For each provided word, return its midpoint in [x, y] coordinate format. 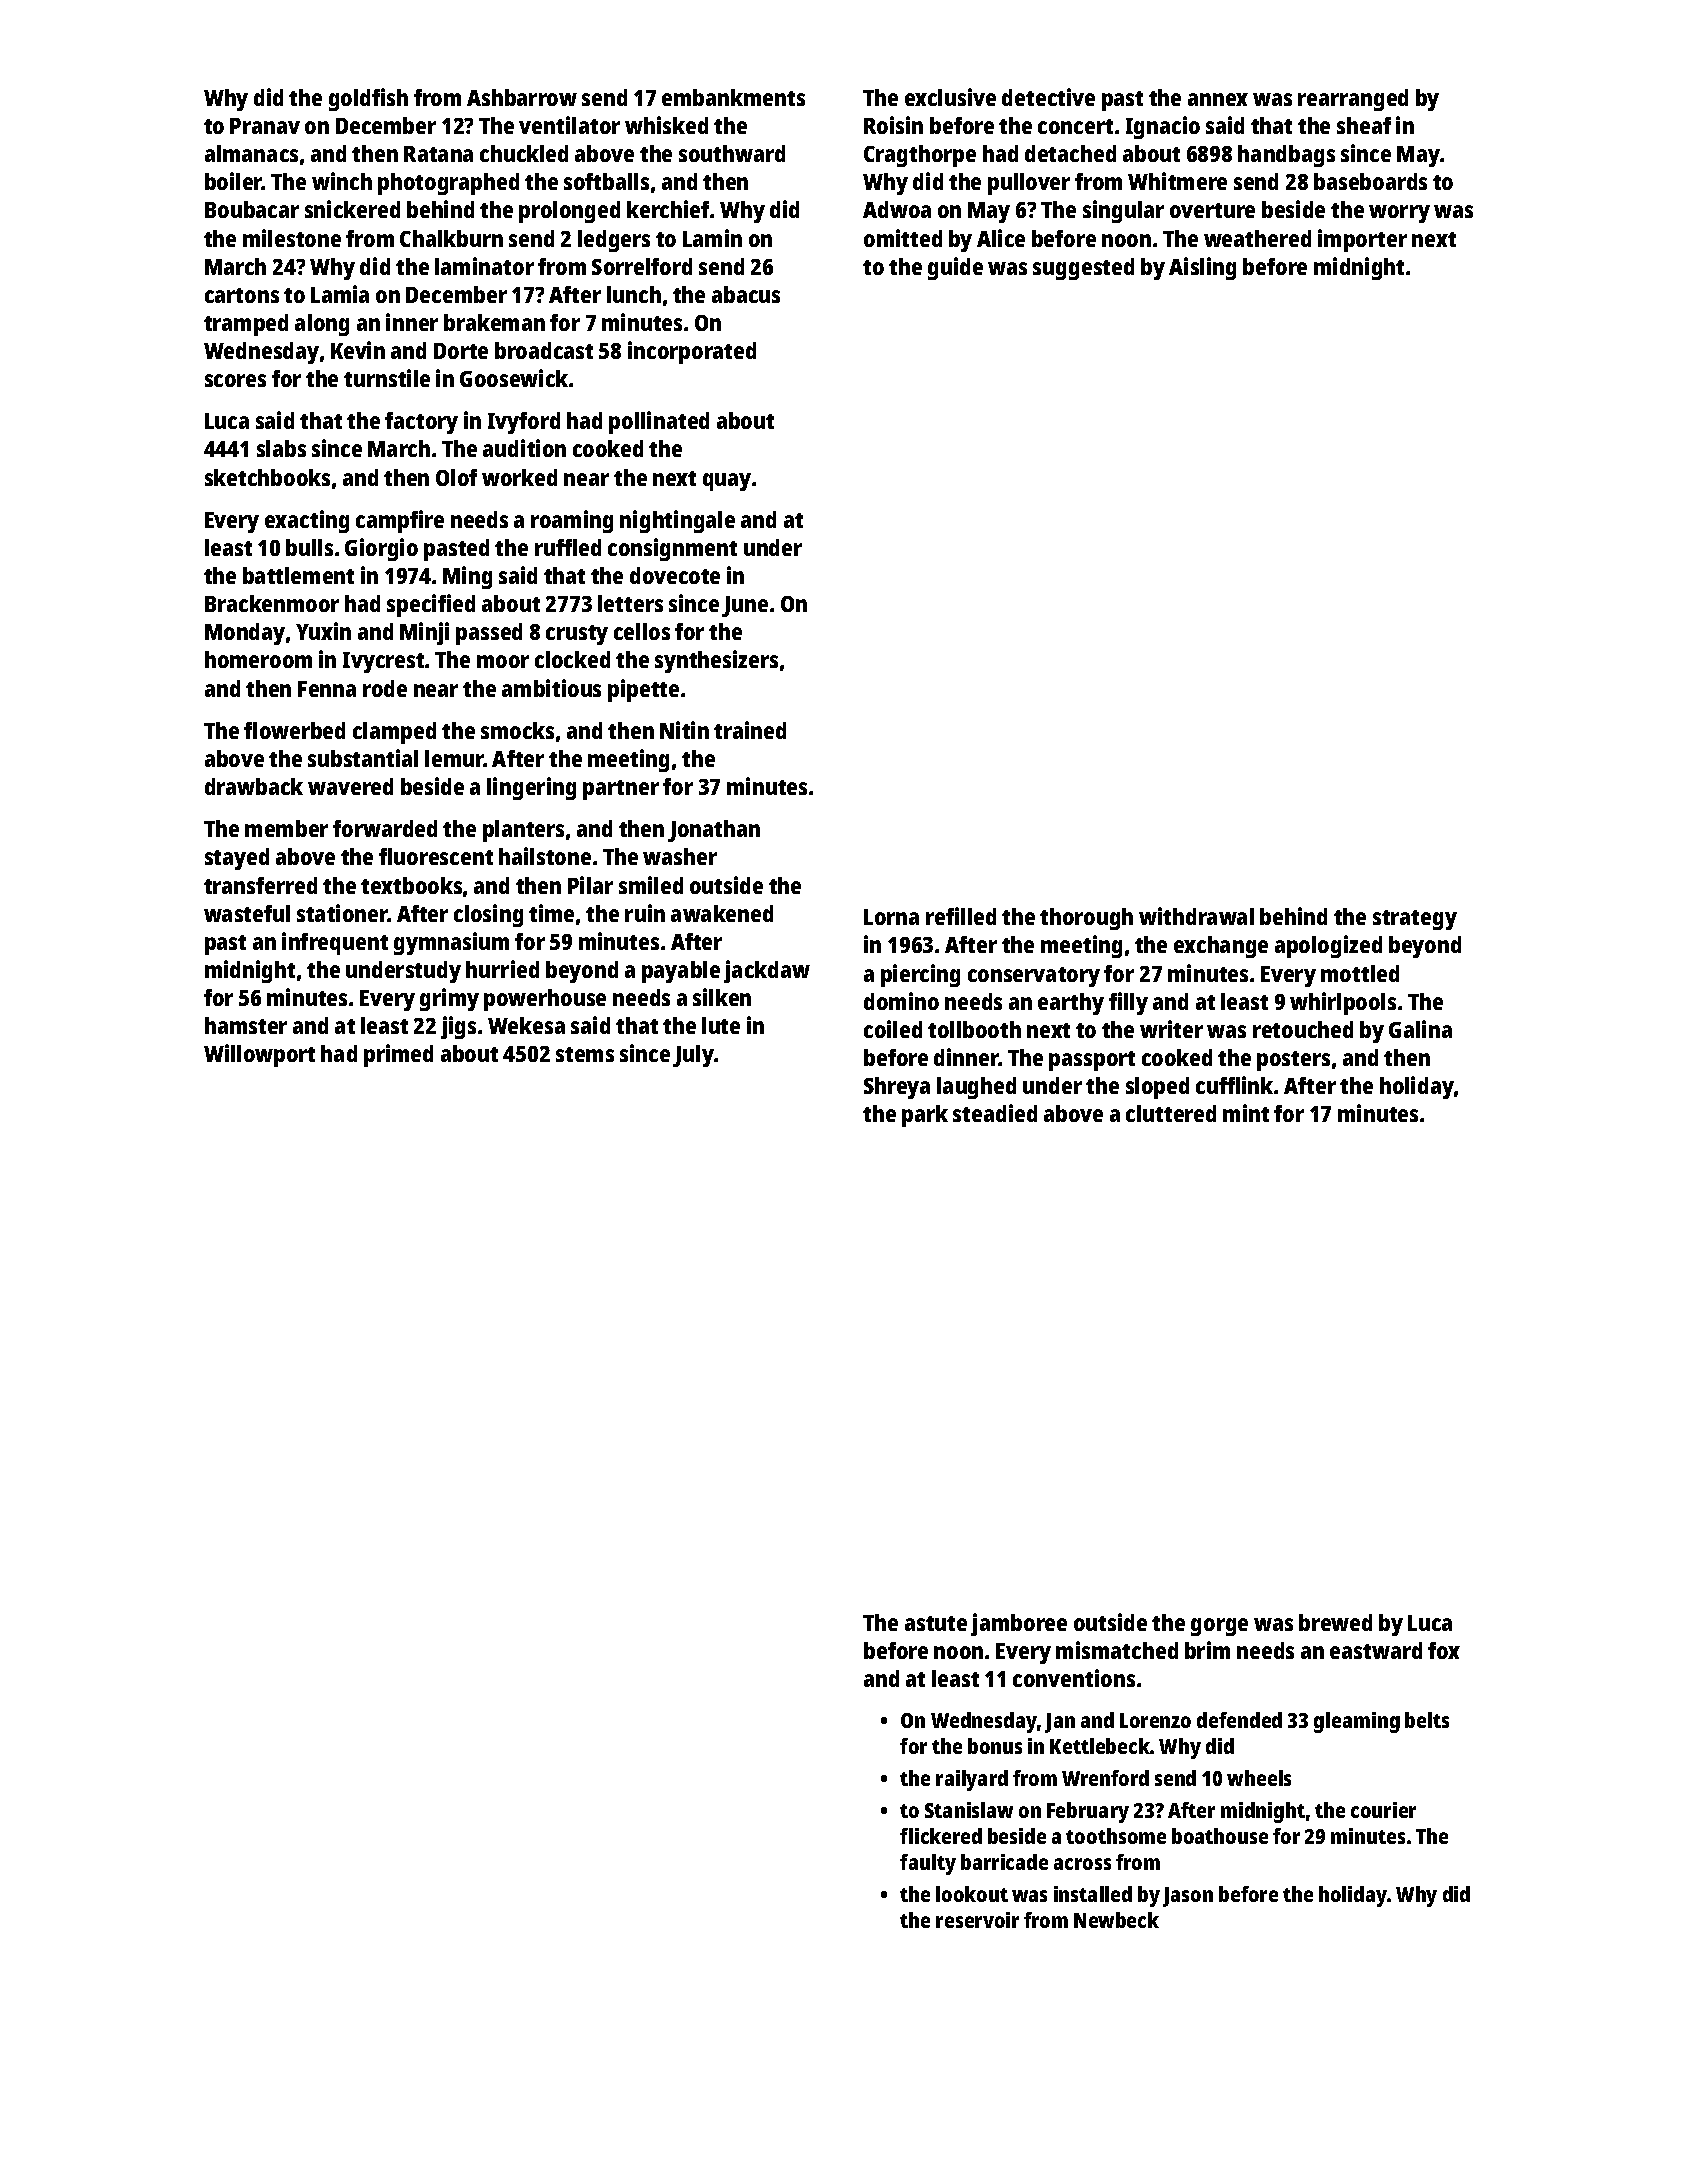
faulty [928, 1864]
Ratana [438, 154]
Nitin [684, 730]
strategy [1415, 920]
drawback [254, 786]
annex [1218, 99]
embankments [733, 97]
